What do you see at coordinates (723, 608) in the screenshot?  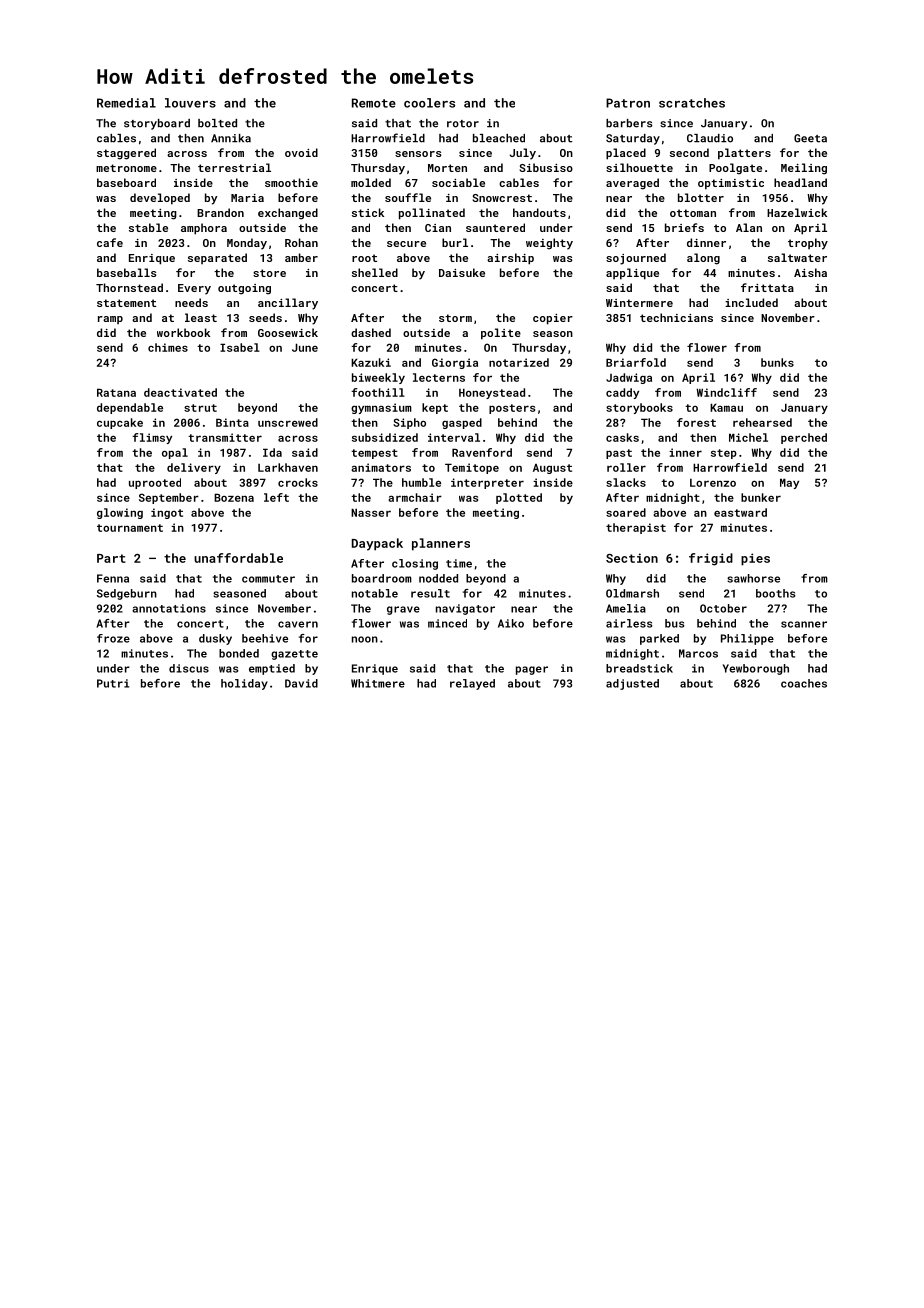 I see `October` at bounding box center [723, 608].
